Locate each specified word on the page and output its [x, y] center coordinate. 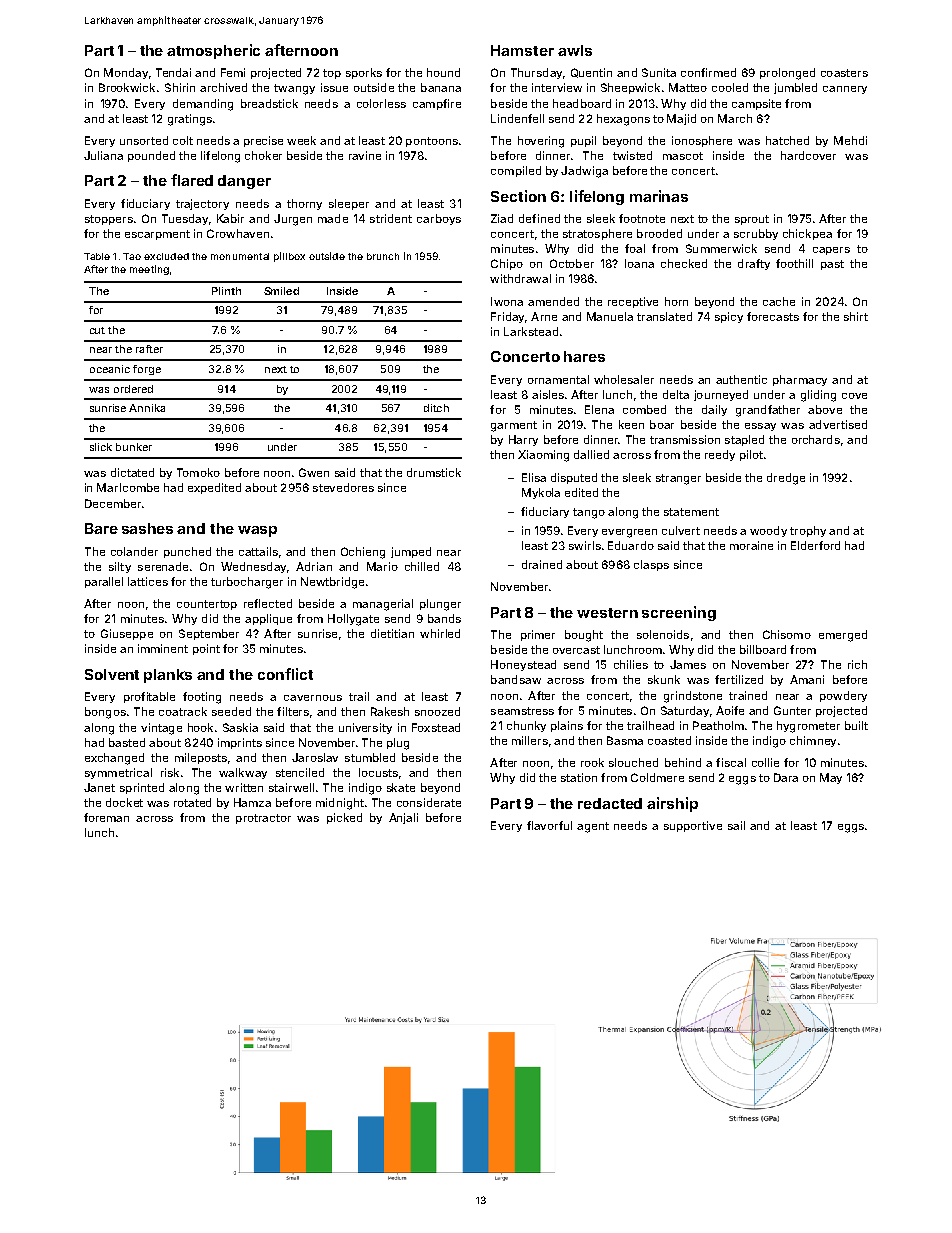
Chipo [507, 264]
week [301, 140]
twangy [294, 89]
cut [97, 330]
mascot [683, 156]
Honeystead [523, 665]
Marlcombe [128, 487]
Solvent [112, 674]
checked [684, 263]
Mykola [541, 493]
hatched [787, 140]
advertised [838, 424]
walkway [243, 773]
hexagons [623, 120]
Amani [807, 679]
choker [263, 155]
